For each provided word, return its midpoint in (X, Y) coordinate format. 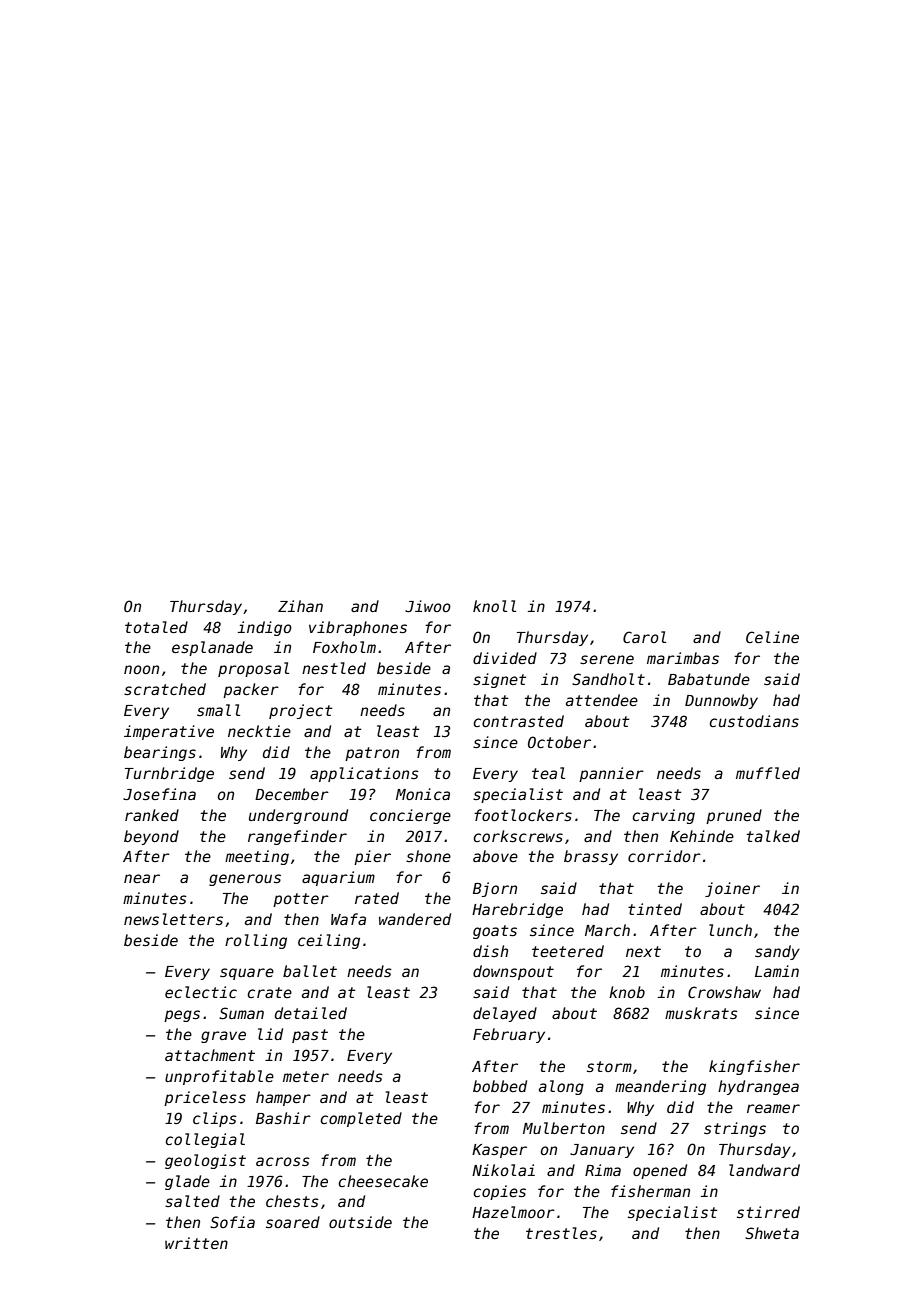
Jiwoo (428, 606)
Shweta (772, 1233)
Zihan (300, 606)
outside (360, 1222)
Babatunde (709, 679)
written (196, 1243)
